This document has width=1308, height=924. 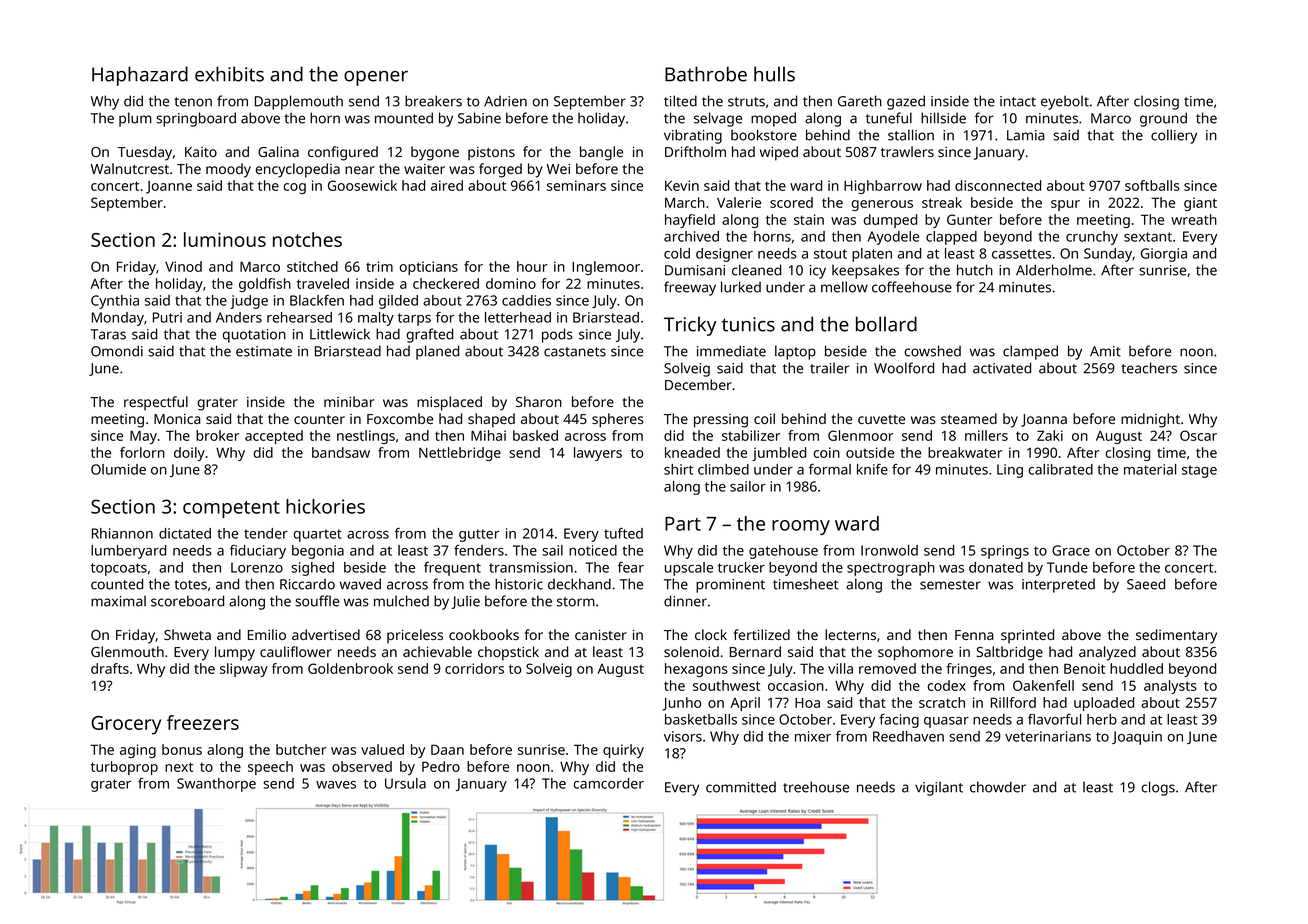 I want to click on tufted, so click(x=623, y=533).
